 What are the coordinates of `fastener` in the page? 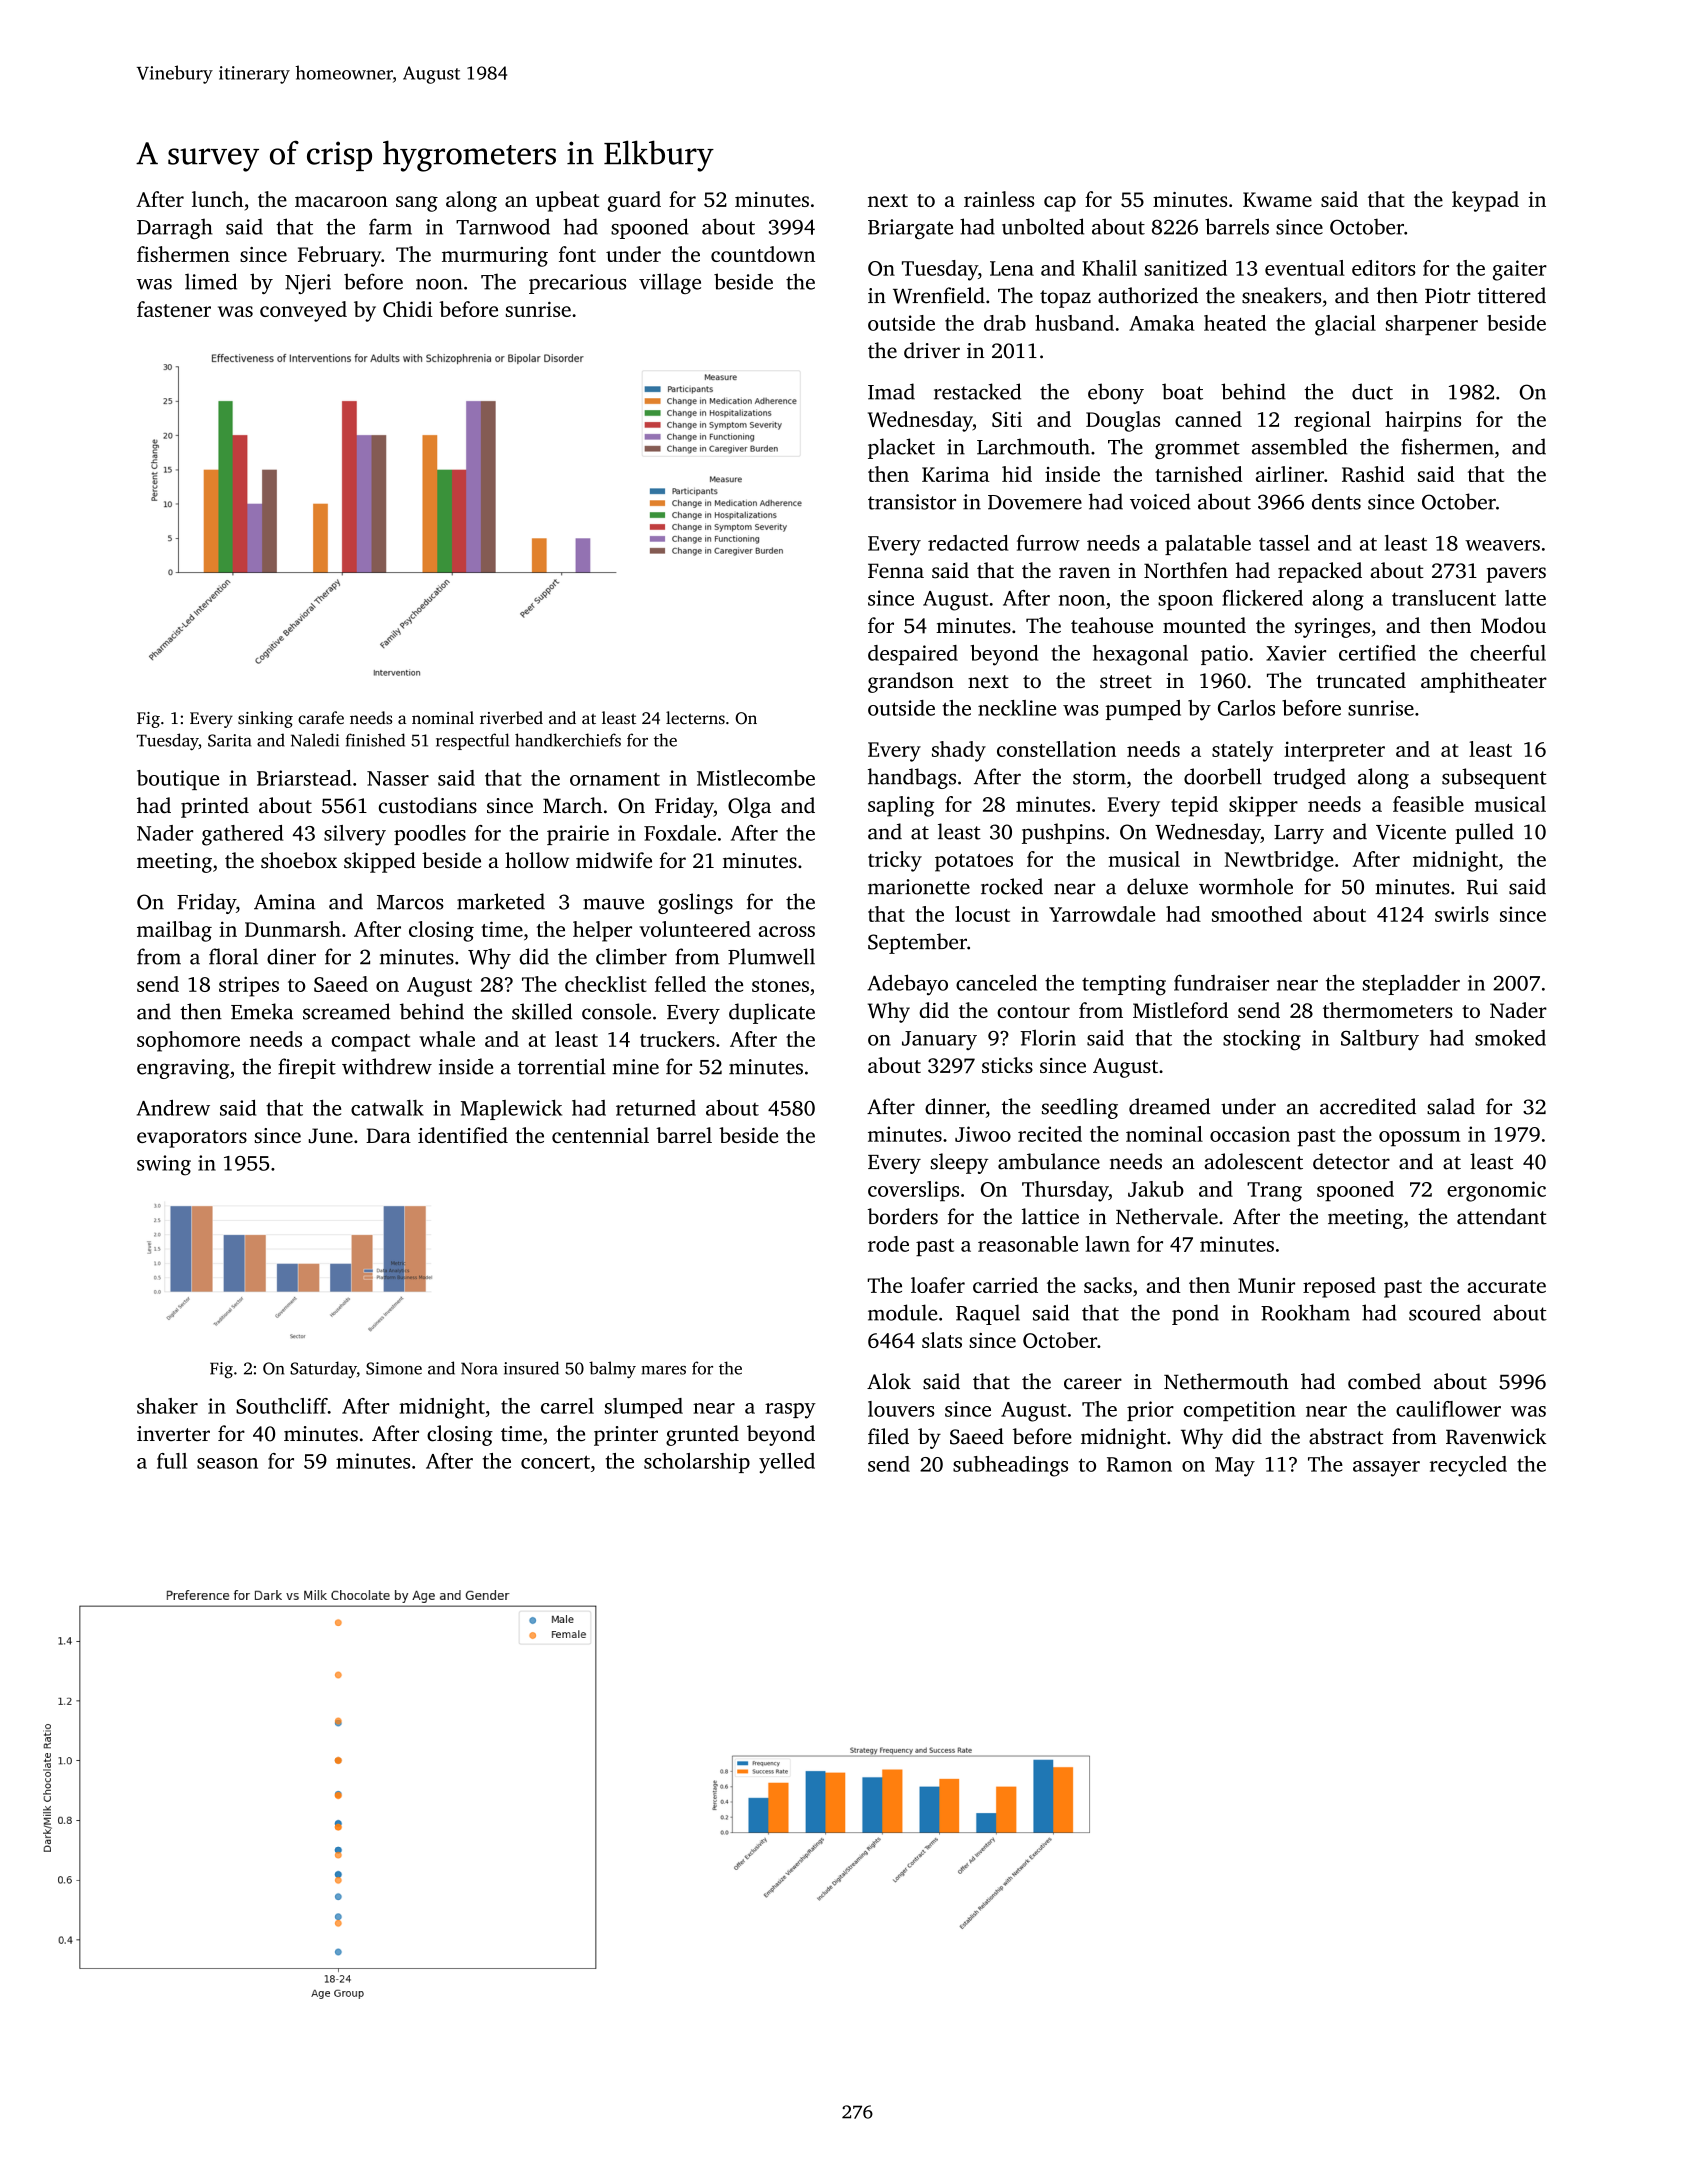 It's located at (174, 309).
